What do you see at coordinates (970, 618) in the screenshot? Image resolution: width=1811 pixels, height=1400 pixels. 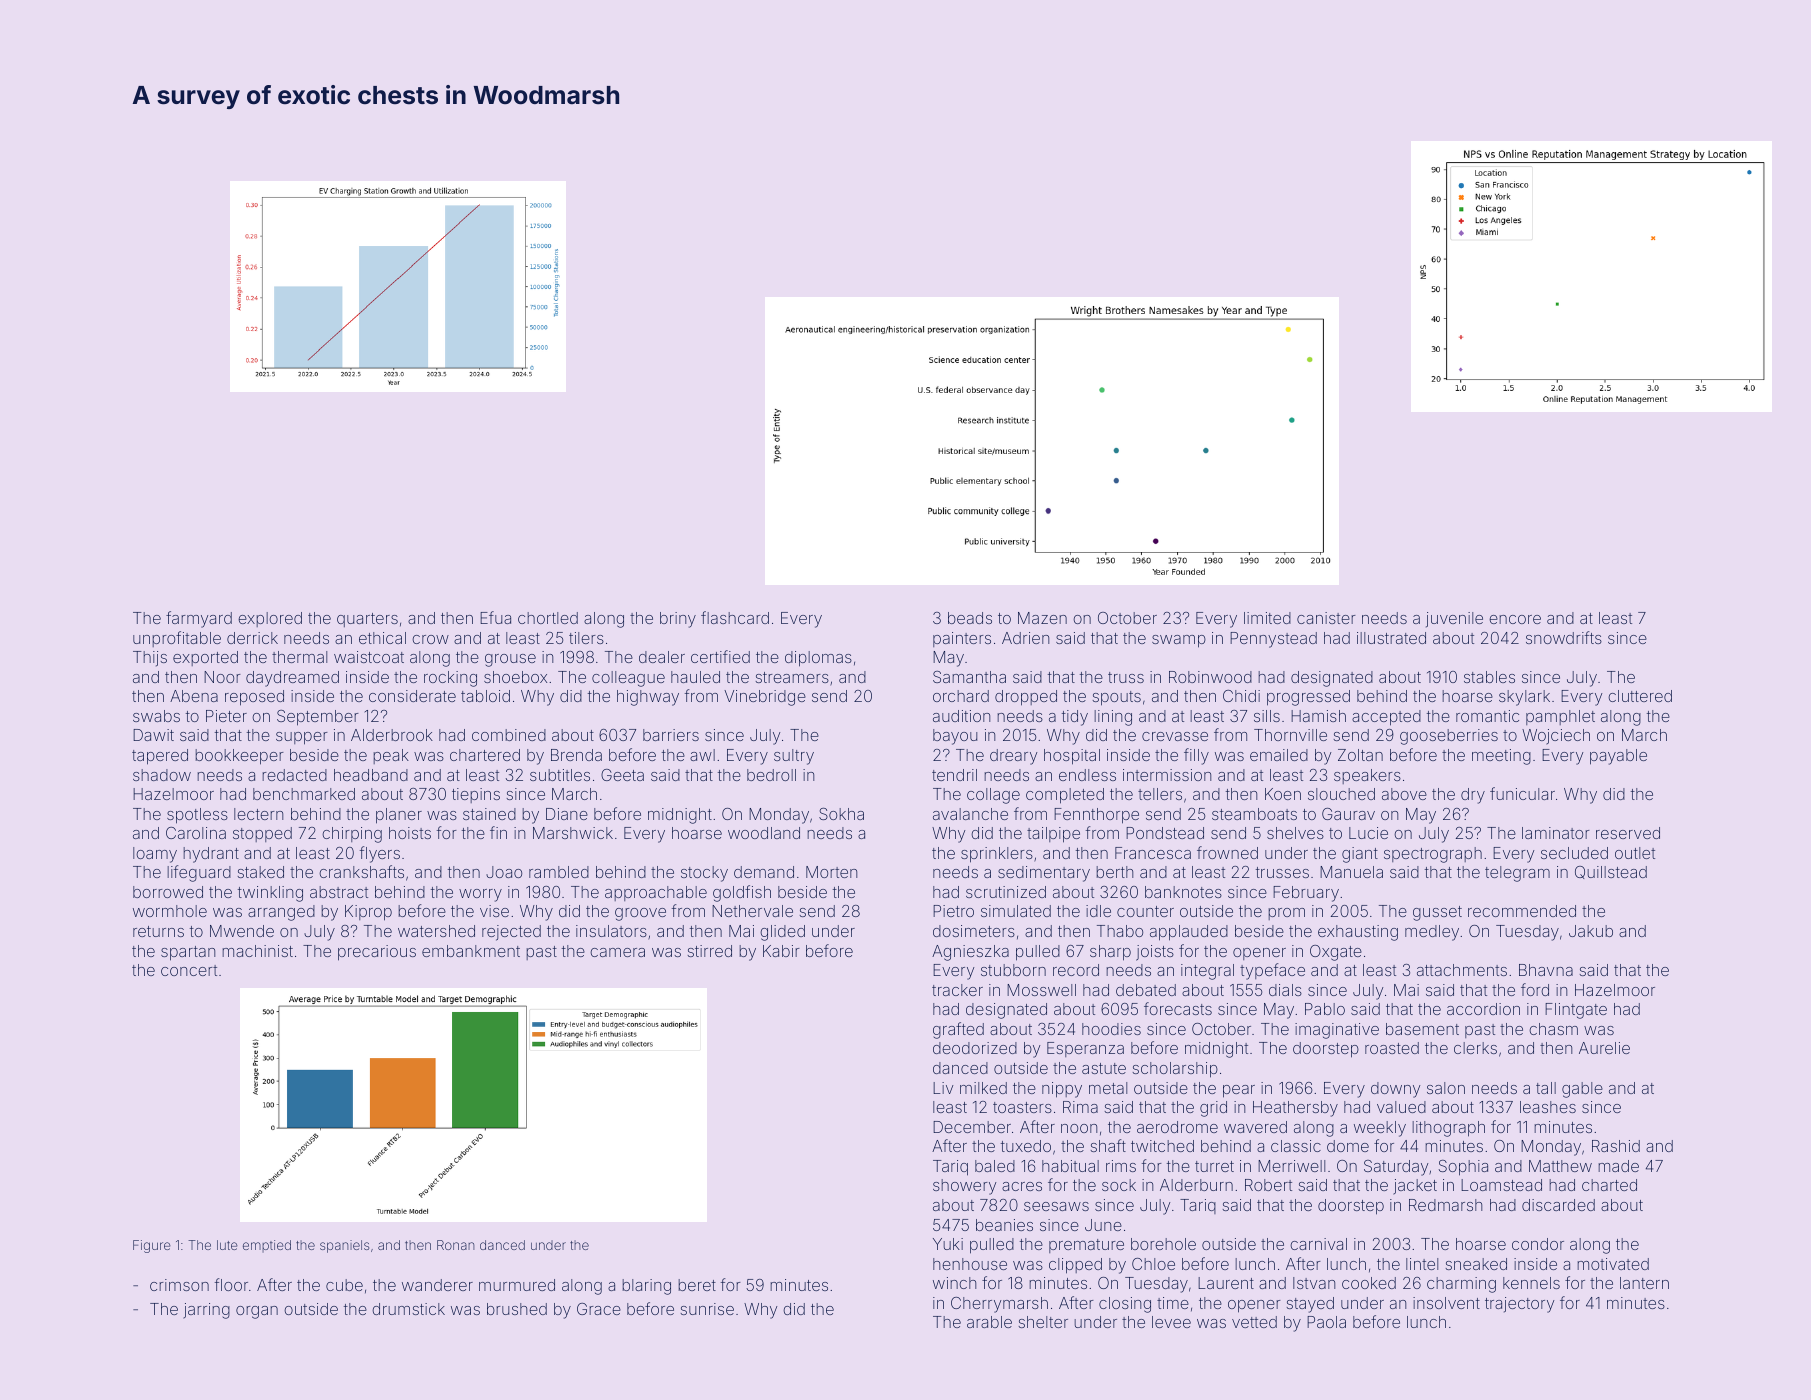 I see `beads` at bounding box center [970, 618].
